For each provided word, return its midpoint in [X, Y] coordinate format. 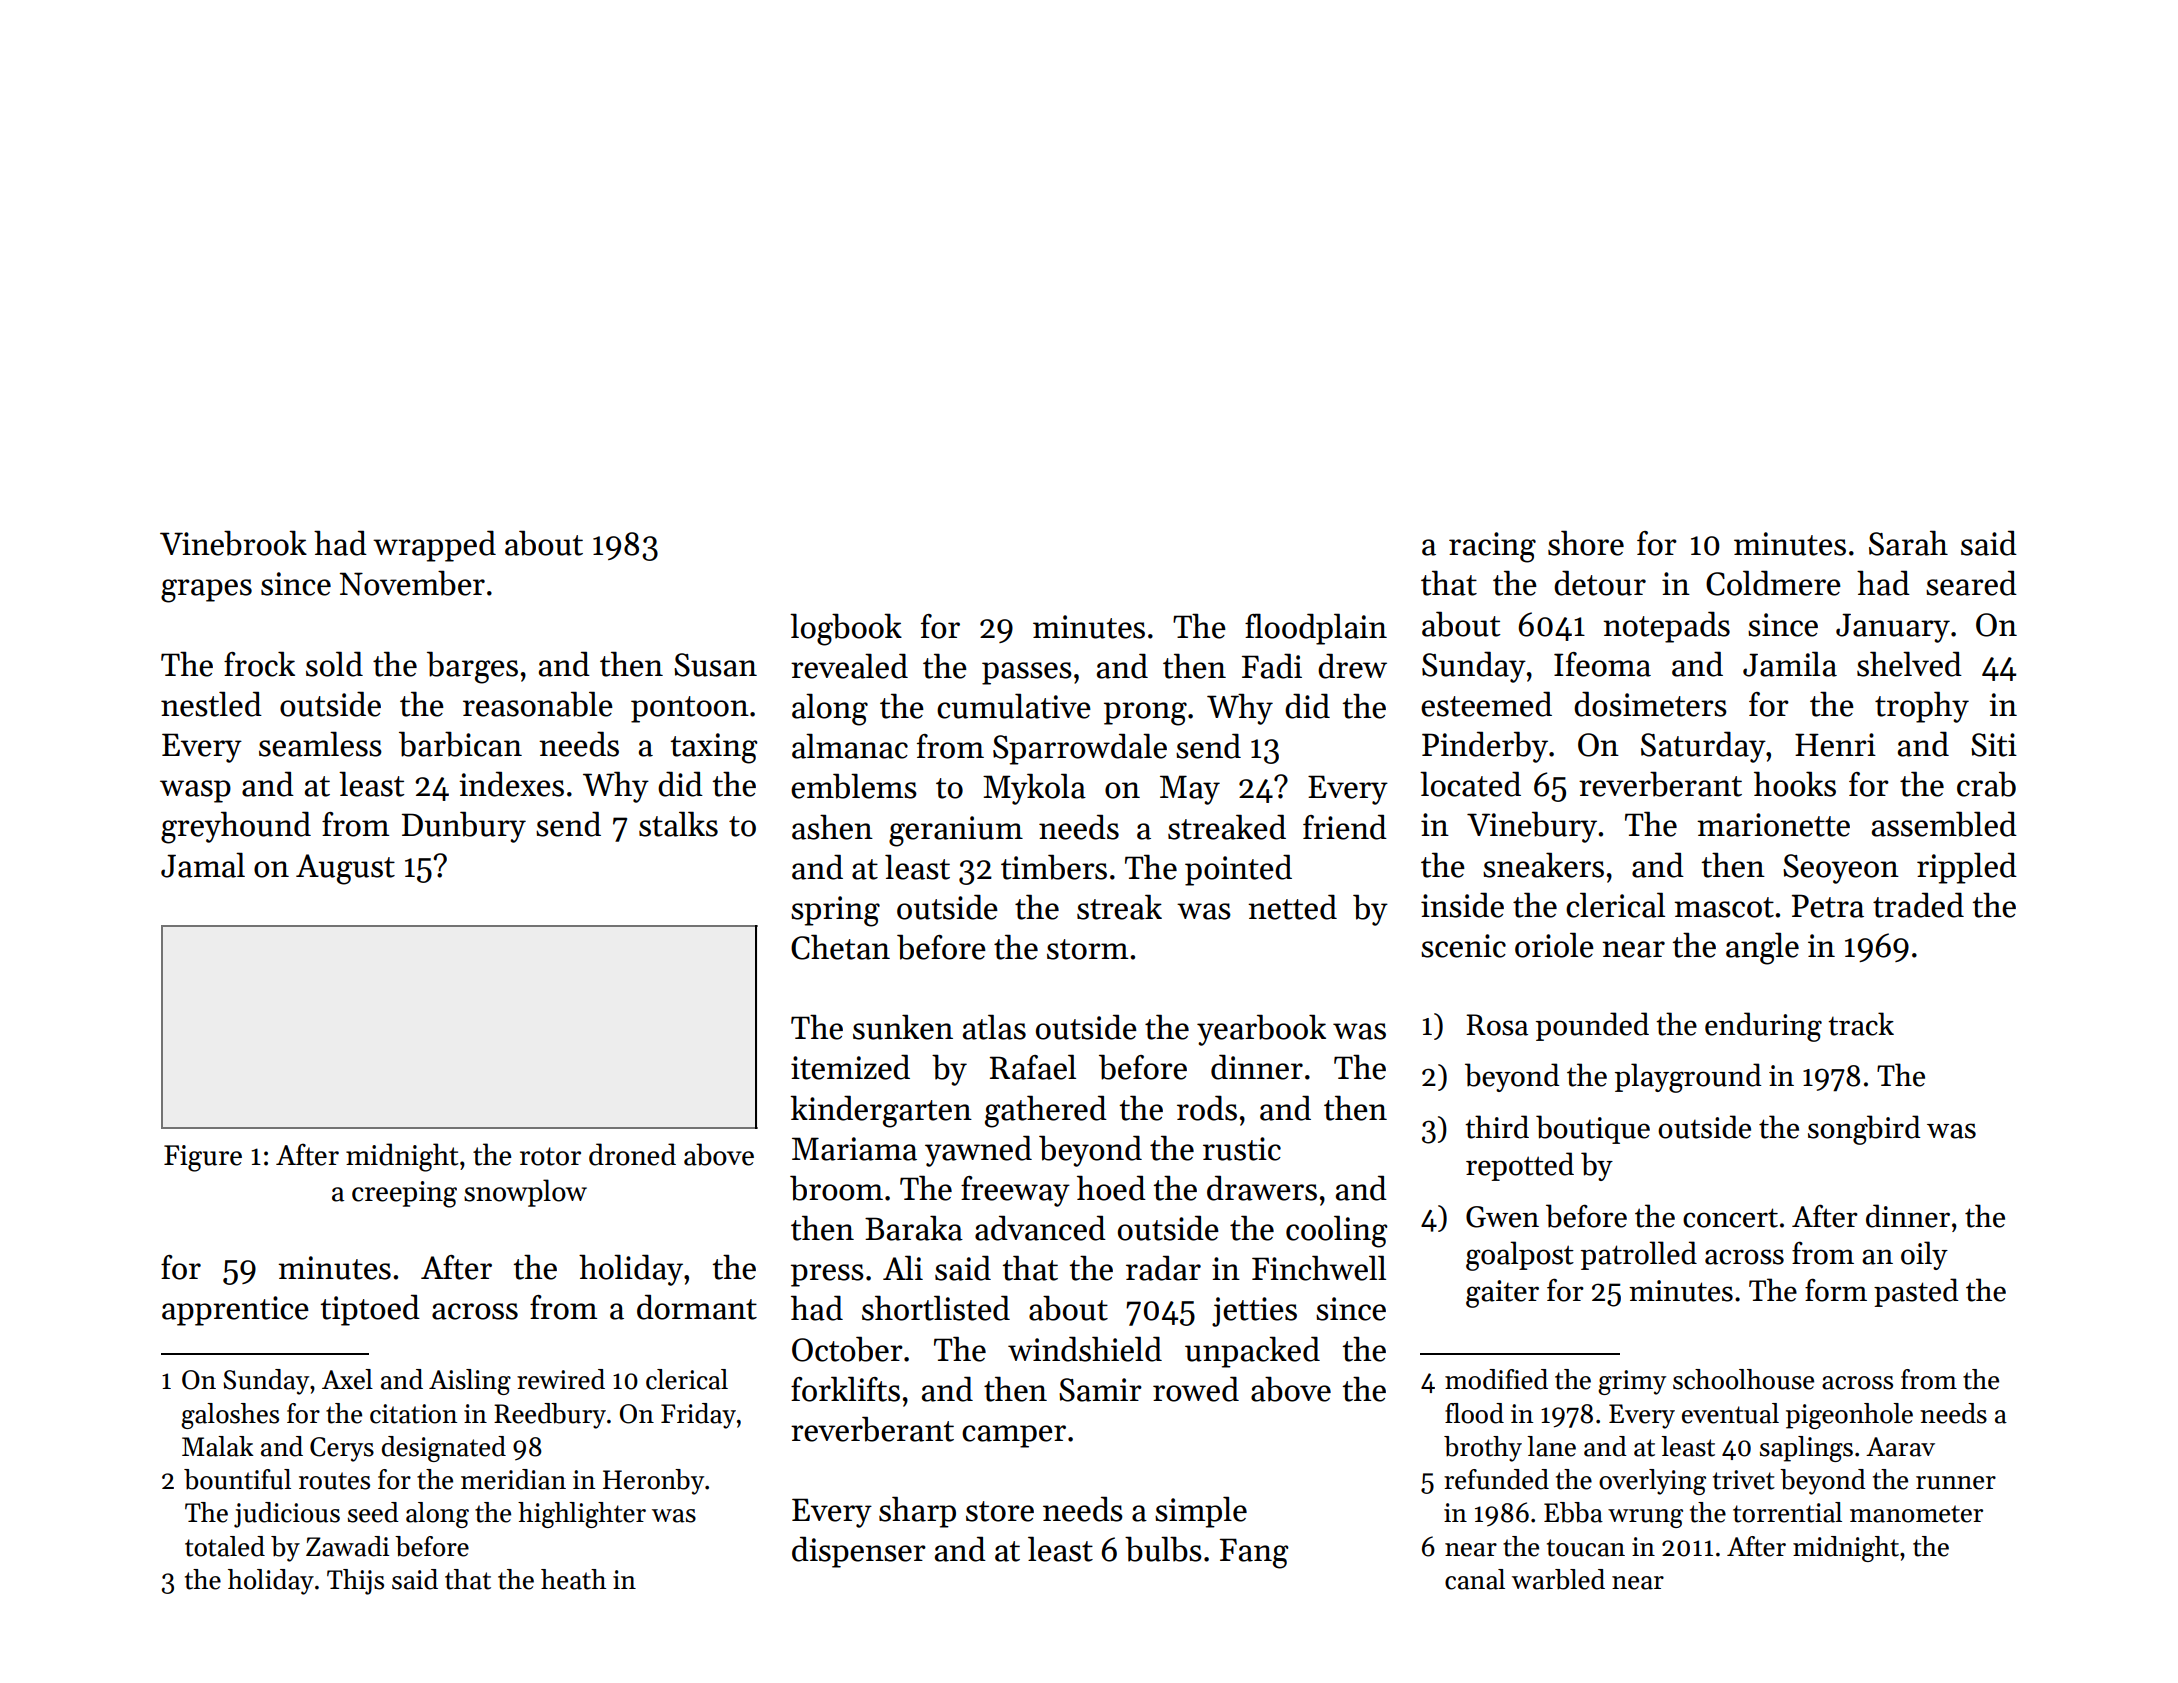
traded [1918, 905]
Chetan [840, 947]
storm [1087, 949]
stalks [678, 824]
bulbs [1163, 1549]
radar [1163, 1268]
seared [1971, 583]
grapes [206, 591]
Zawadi [347, 1546]
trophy [1922, 707]
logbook [846, 629]
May [1190, 790]
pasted [1916, 1292]
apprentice [235, 1311]
